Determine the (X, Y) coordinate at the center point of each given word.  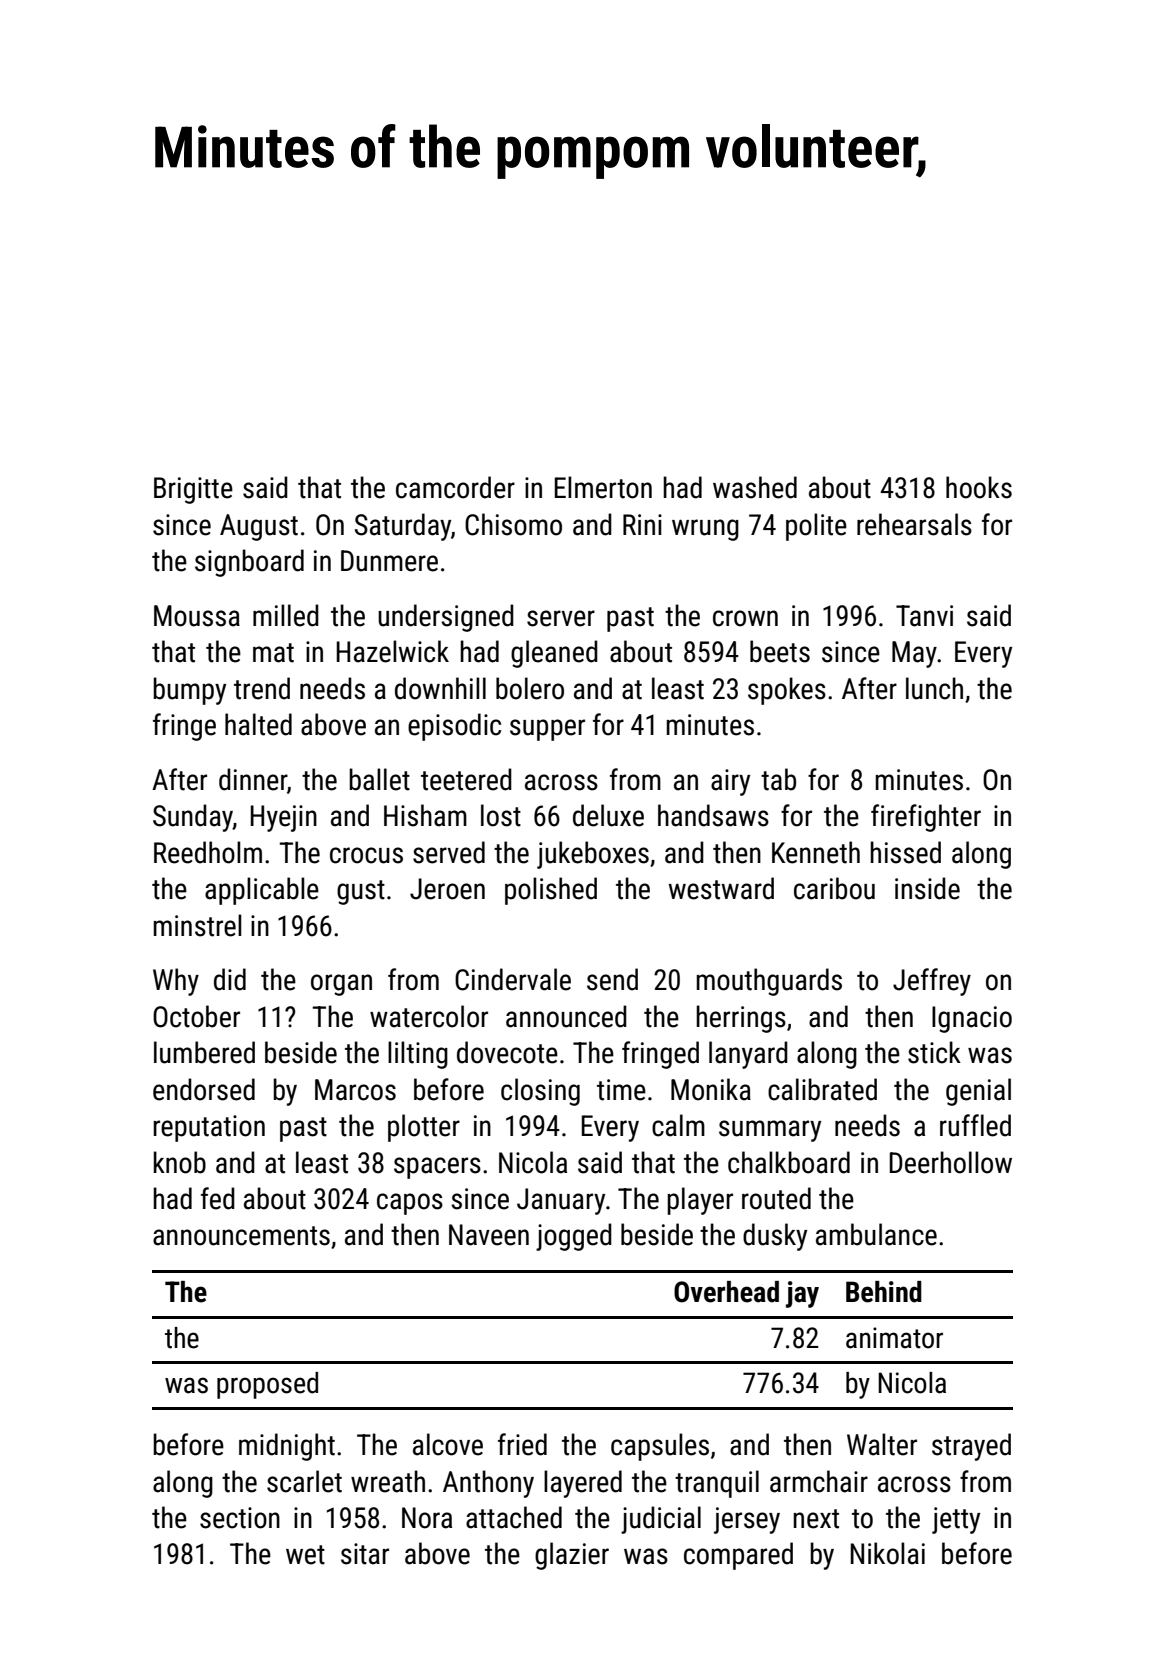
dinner (253, 779)
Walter (882, 1444)
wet (305, 1555)
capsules (660, 1447)
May (914, 654)
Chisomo (513, 524)
